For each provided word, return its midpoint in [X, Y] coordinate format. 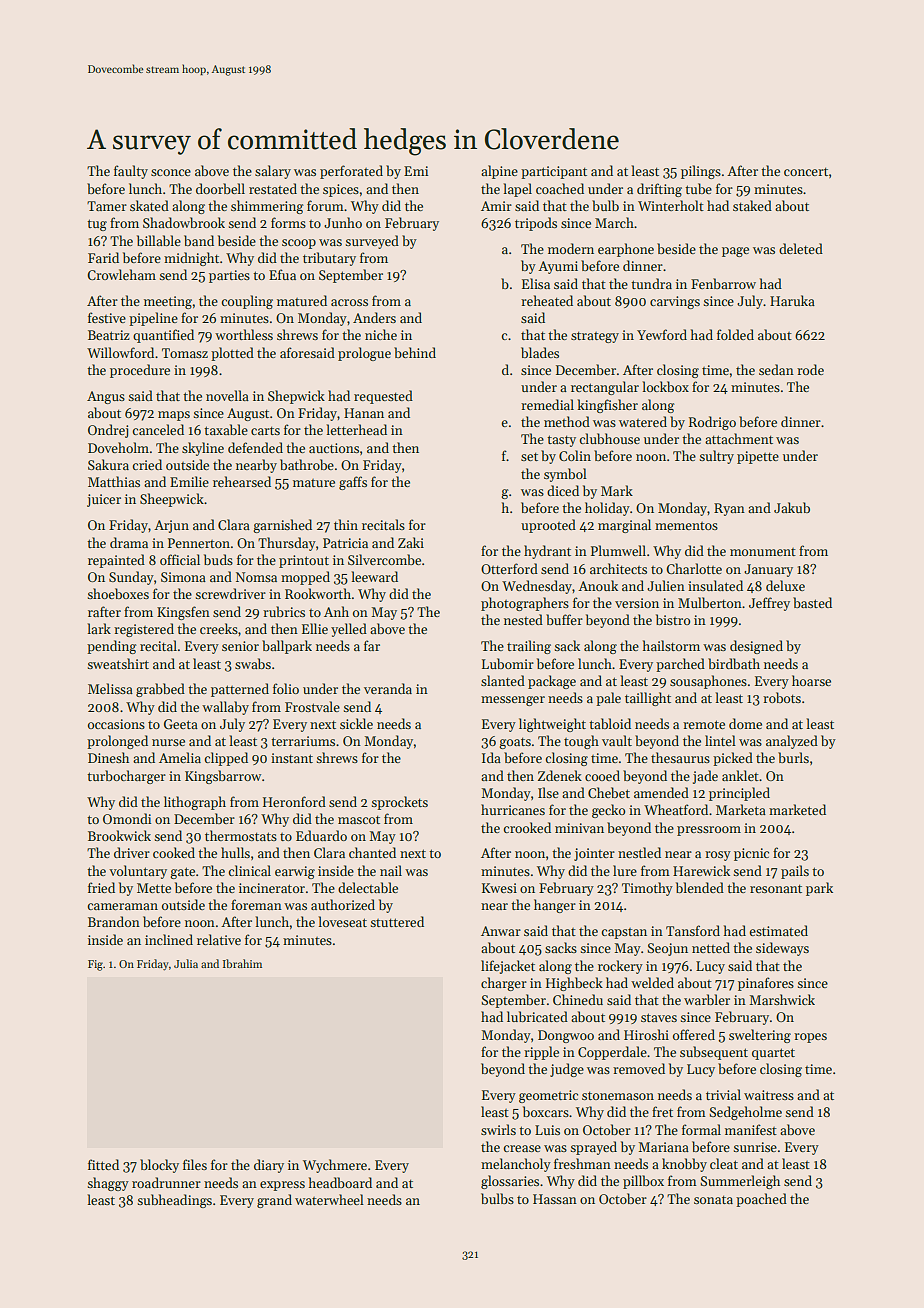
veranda [388, 688]
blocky [159, 1166]
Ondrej [108, 431]
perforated [351, 172]
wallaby [225, 708]
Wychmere [335, 1166]
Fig [95, 965]
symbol [565, 475]
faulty [131, 172]
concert [806, 172]
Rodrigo [712, 423]
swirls [498, 1129]
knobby [684, 1165]
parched [680, 665]
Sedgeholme [745, 1113]
